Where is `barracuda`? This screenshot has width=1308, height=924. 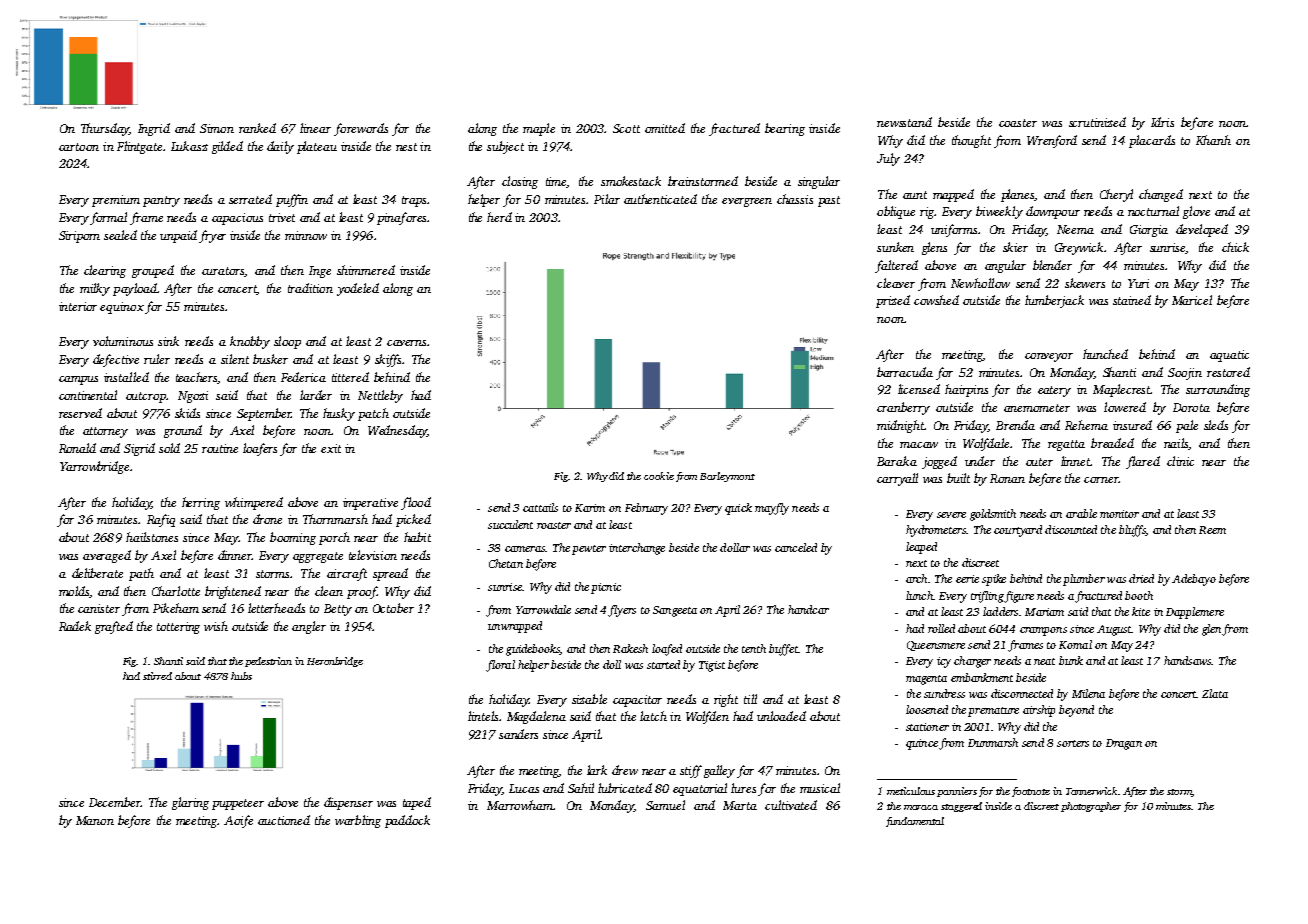 barracuda is located at coordinates (905, 372).
